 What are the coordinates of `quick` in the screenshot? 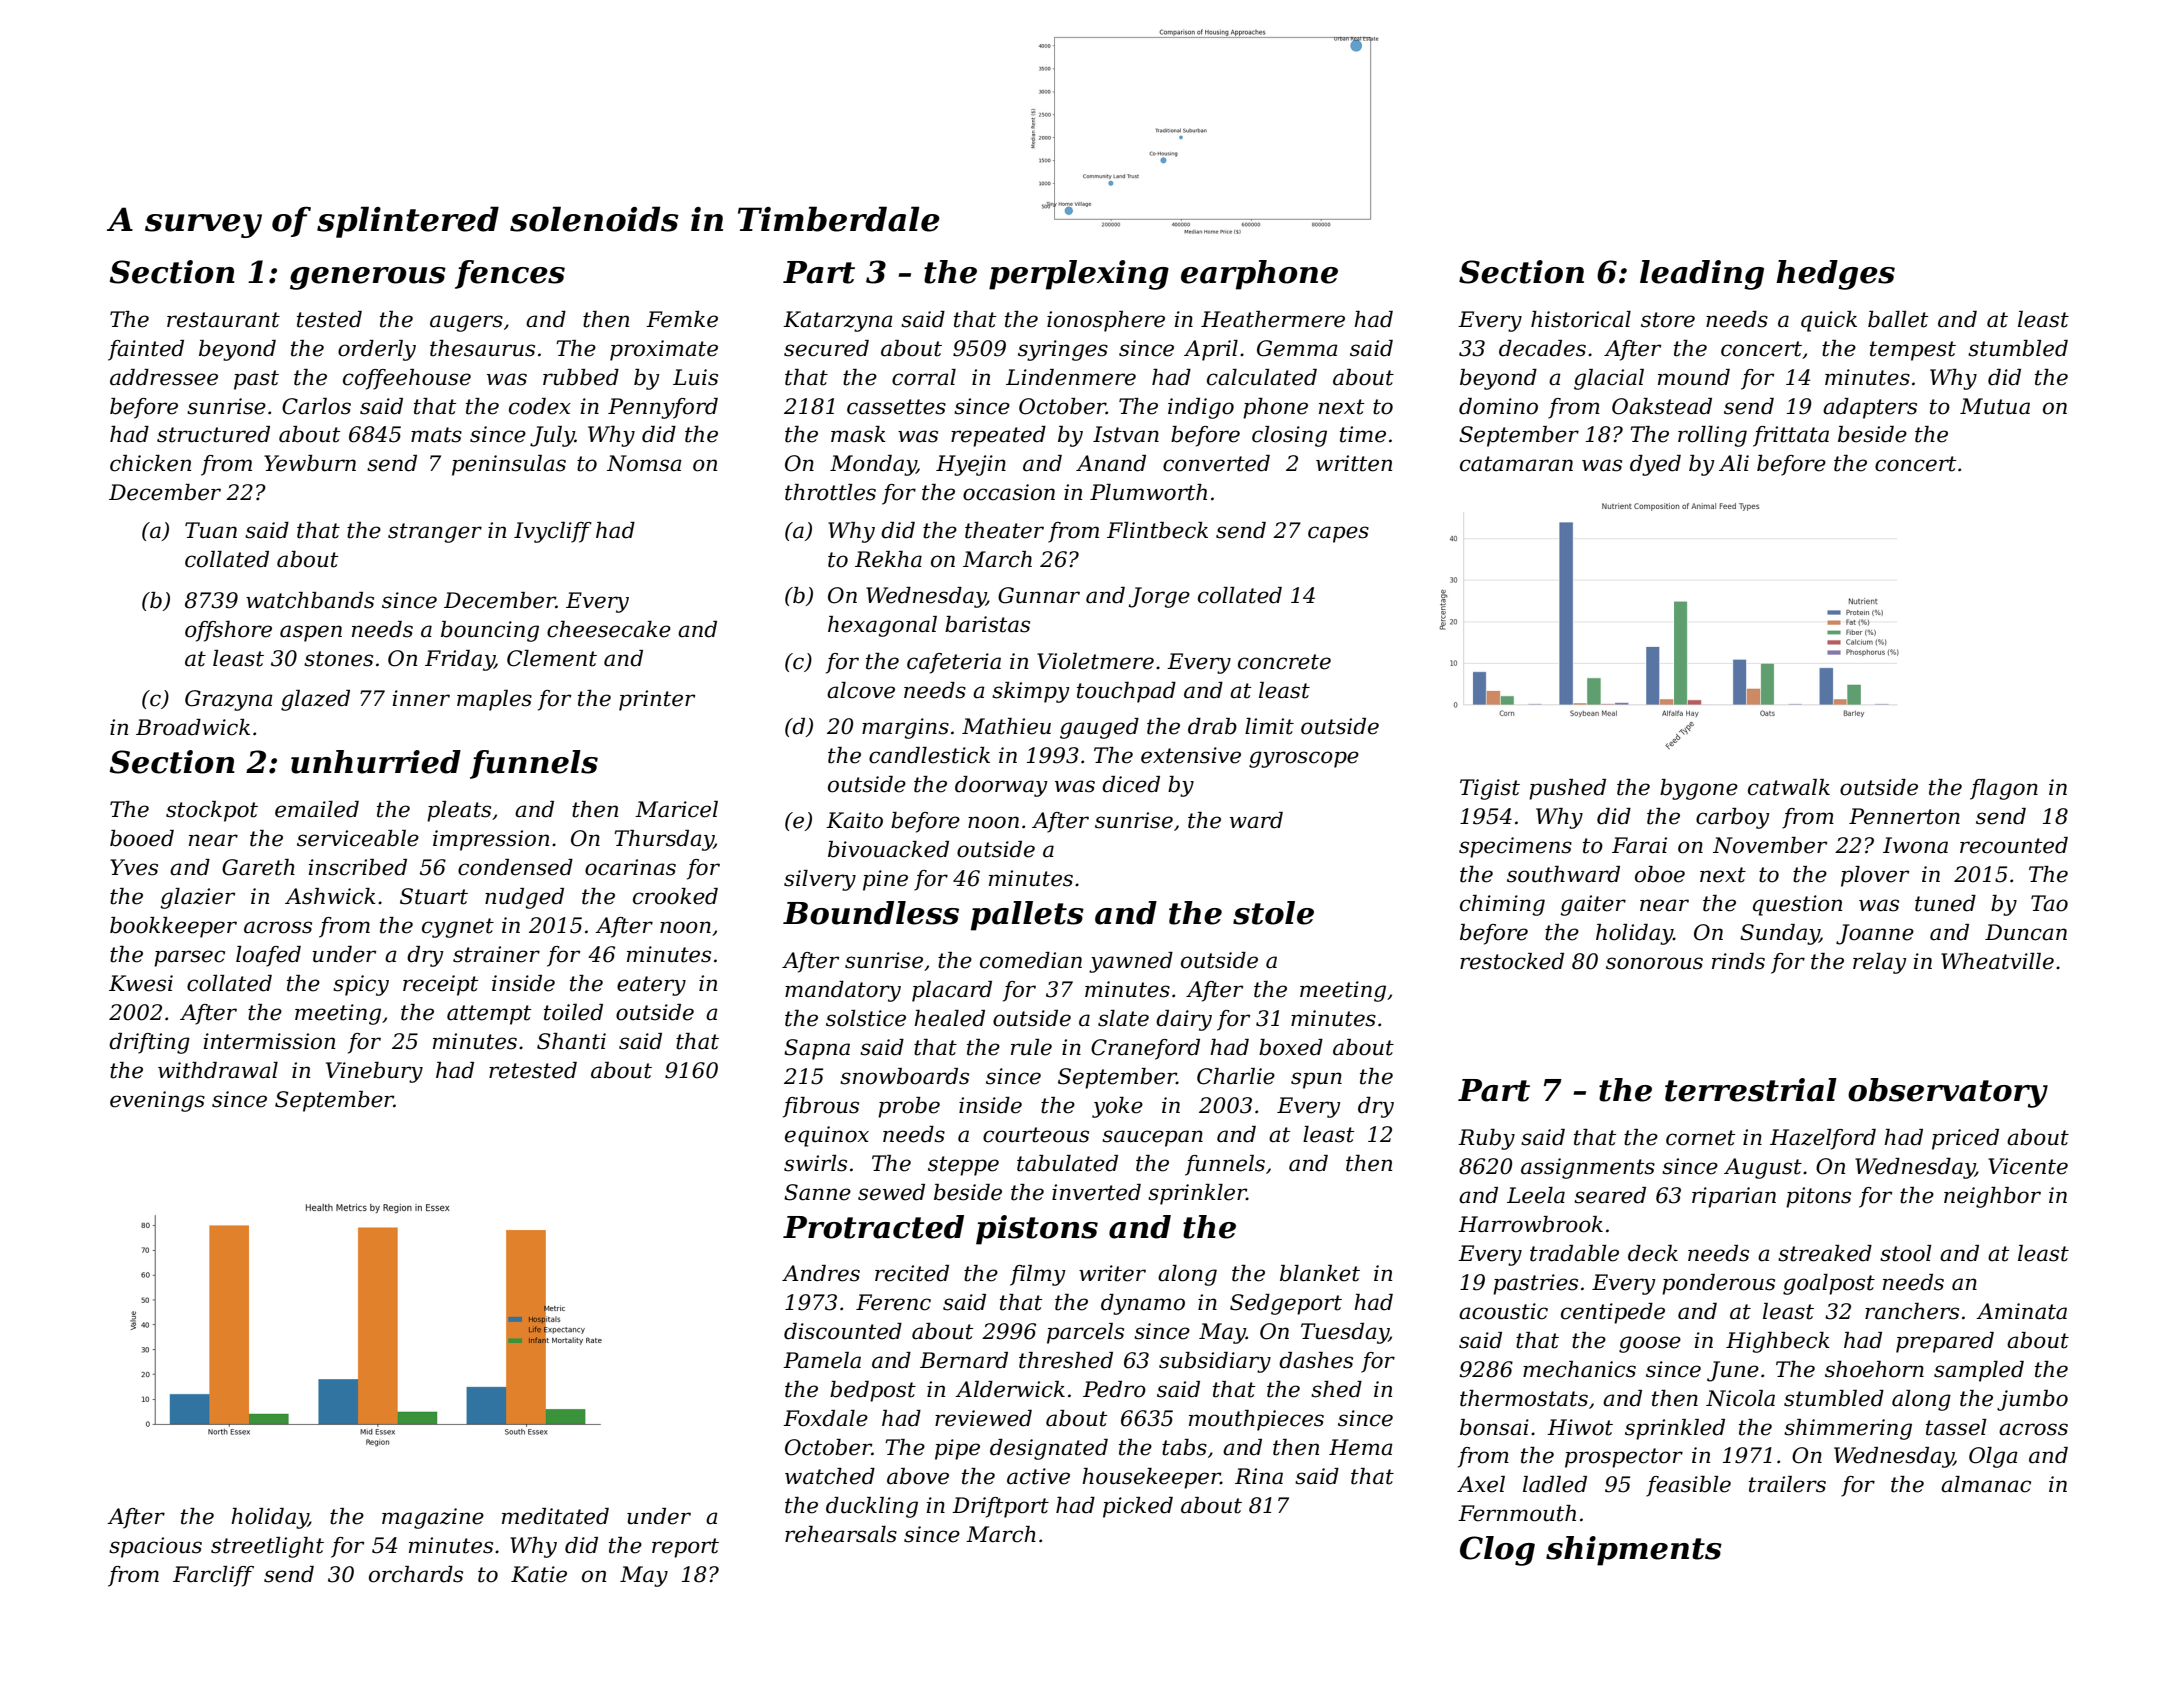 It's located at (1829, 321).
